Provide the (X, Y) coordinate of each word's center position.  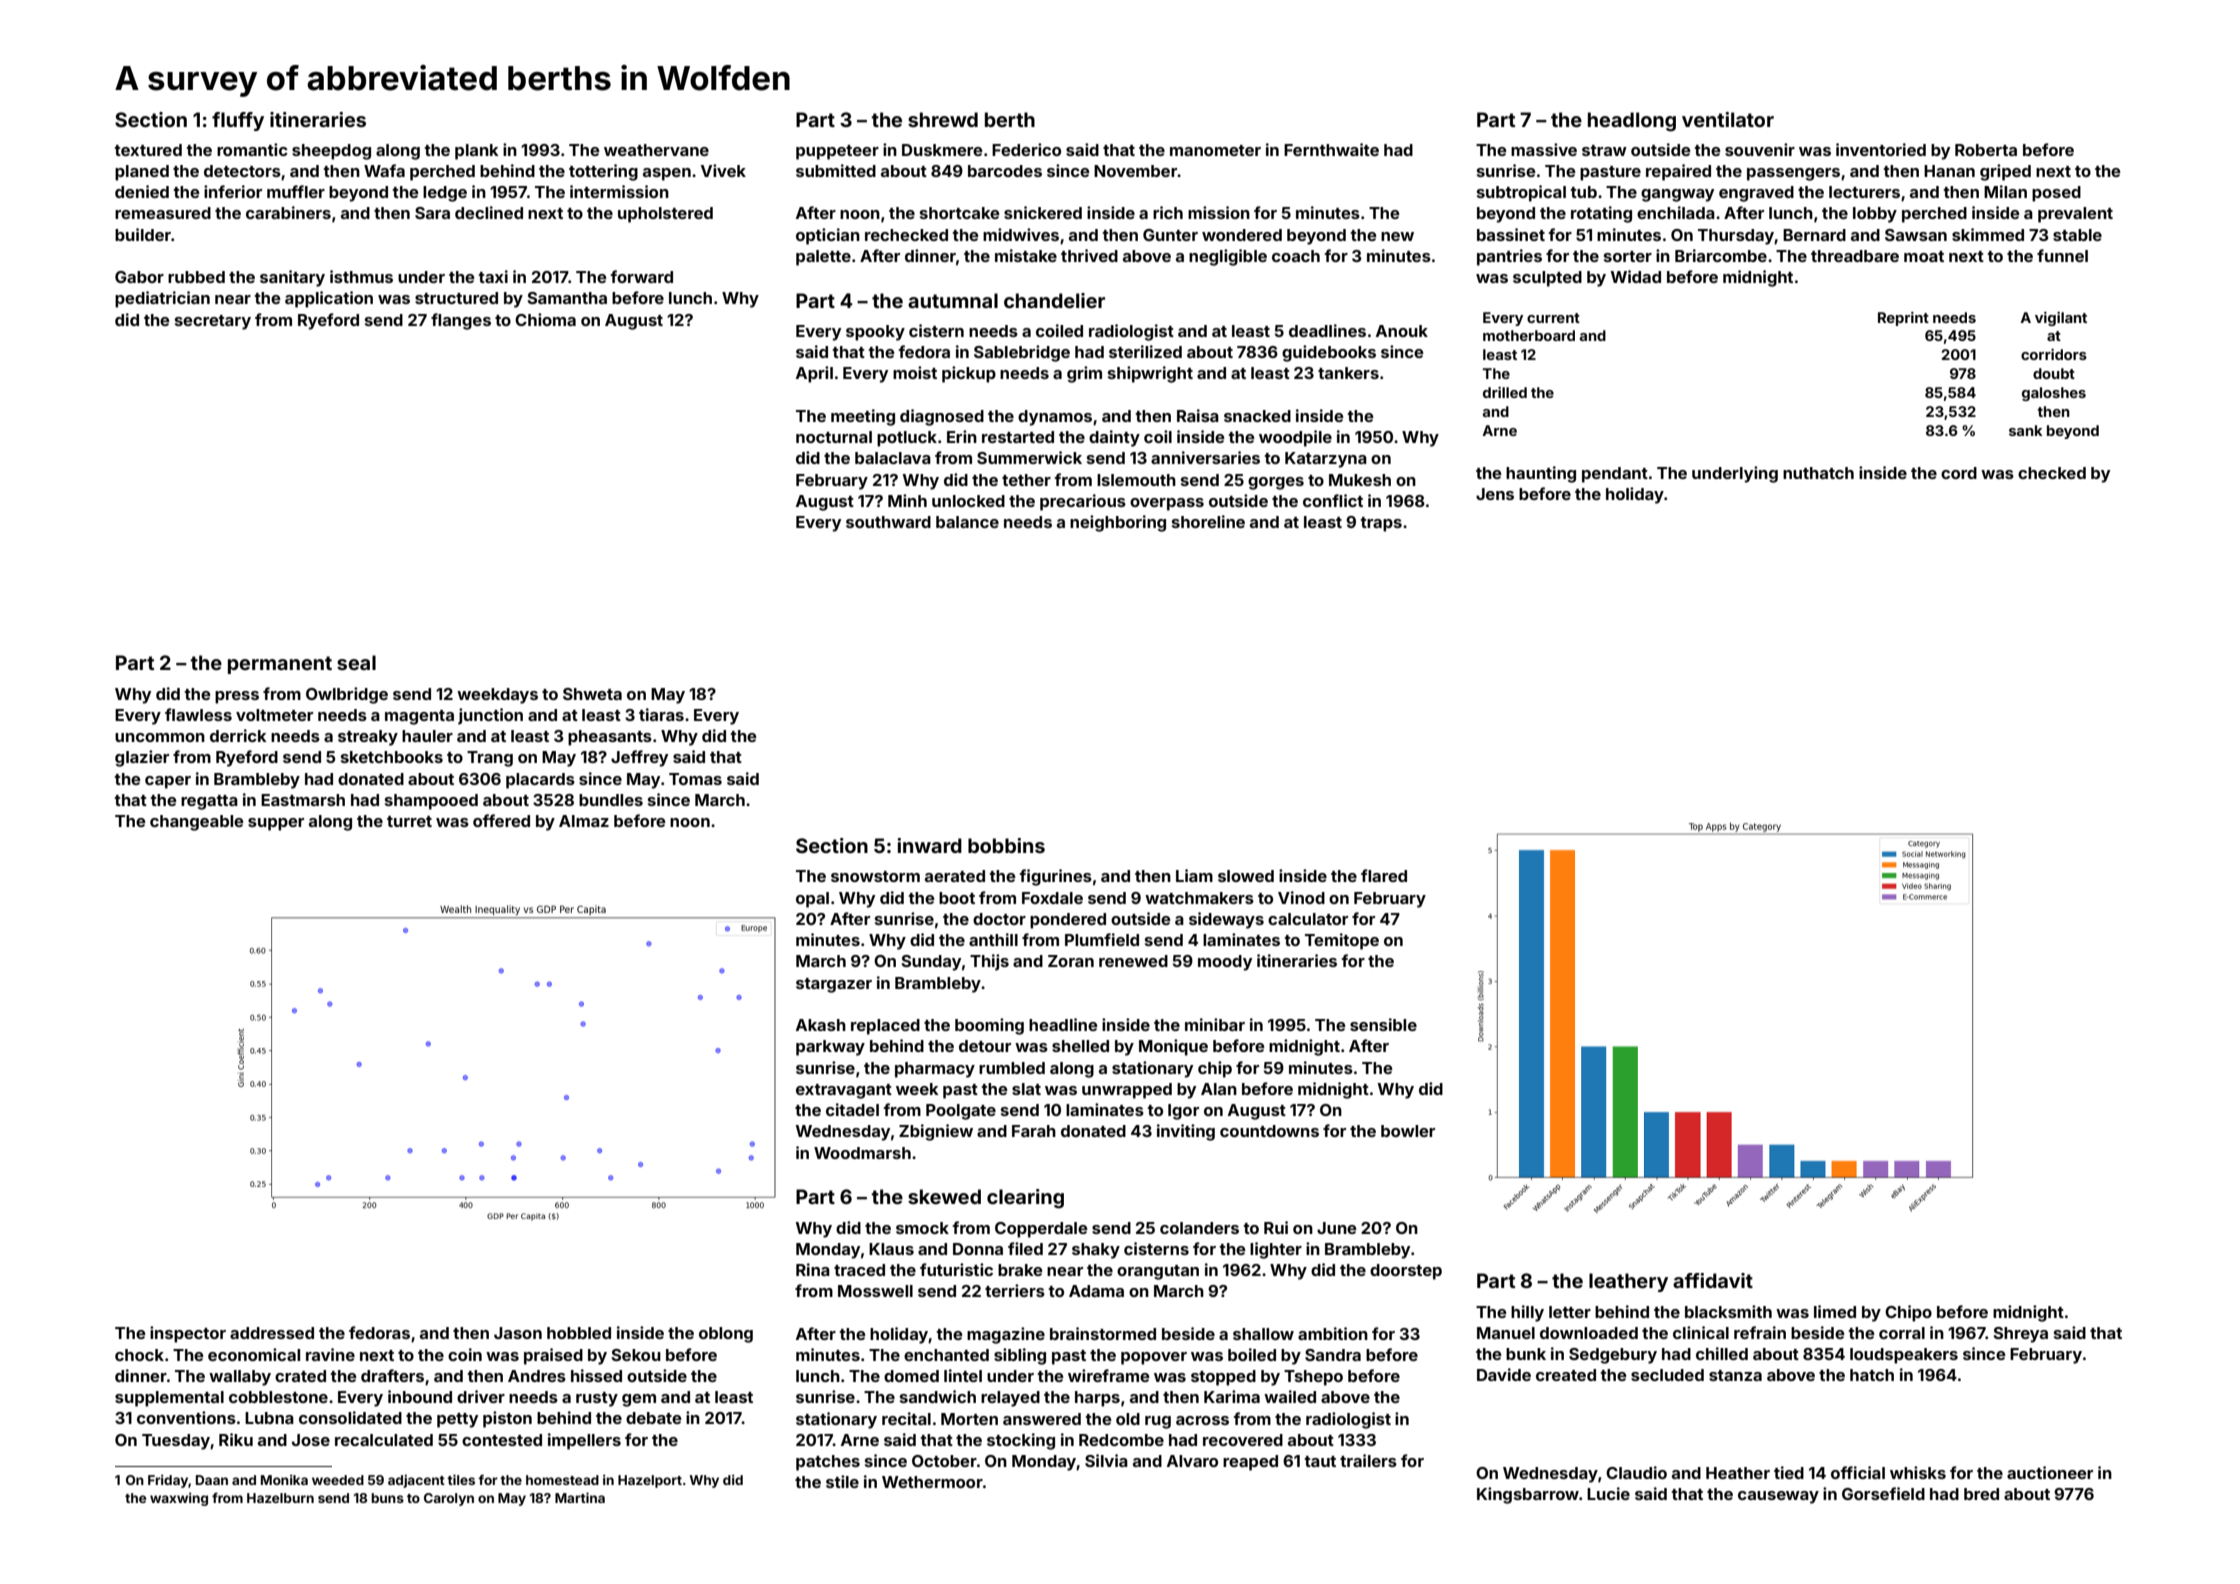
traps (1381, 524)
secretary (213, 322)
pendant (1615, 475)
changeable (197, 823)
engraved (1756, 194)
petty (457, 1420)
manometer (1215, 150)
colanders (1199, 1228)
